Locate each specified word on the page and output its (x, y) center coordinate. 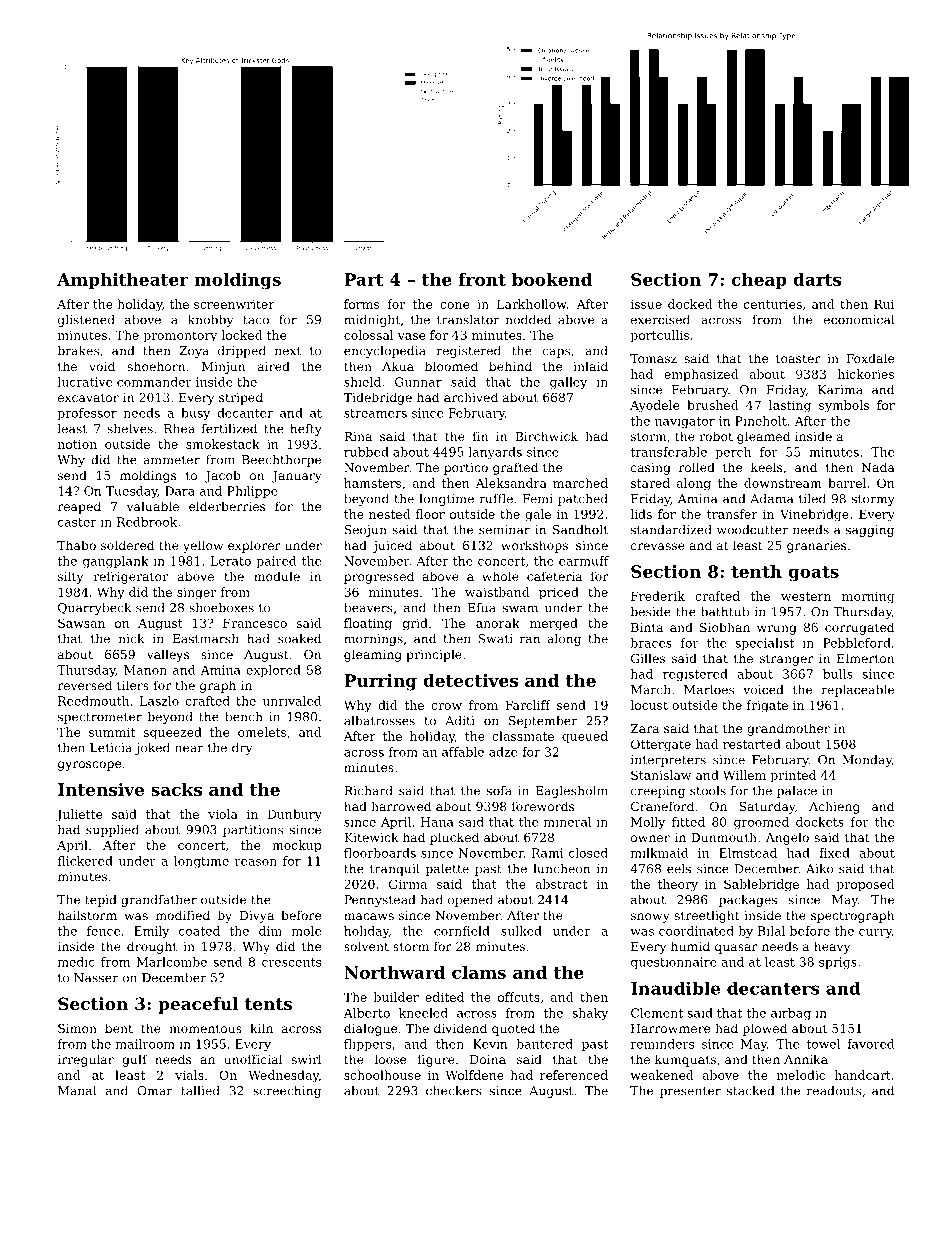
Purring (380, 682)
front (482, 279)
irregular (86, 1060)
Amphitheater (123, 281)
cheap (759, 281)
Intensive (101, 789)
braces (651, 643)
